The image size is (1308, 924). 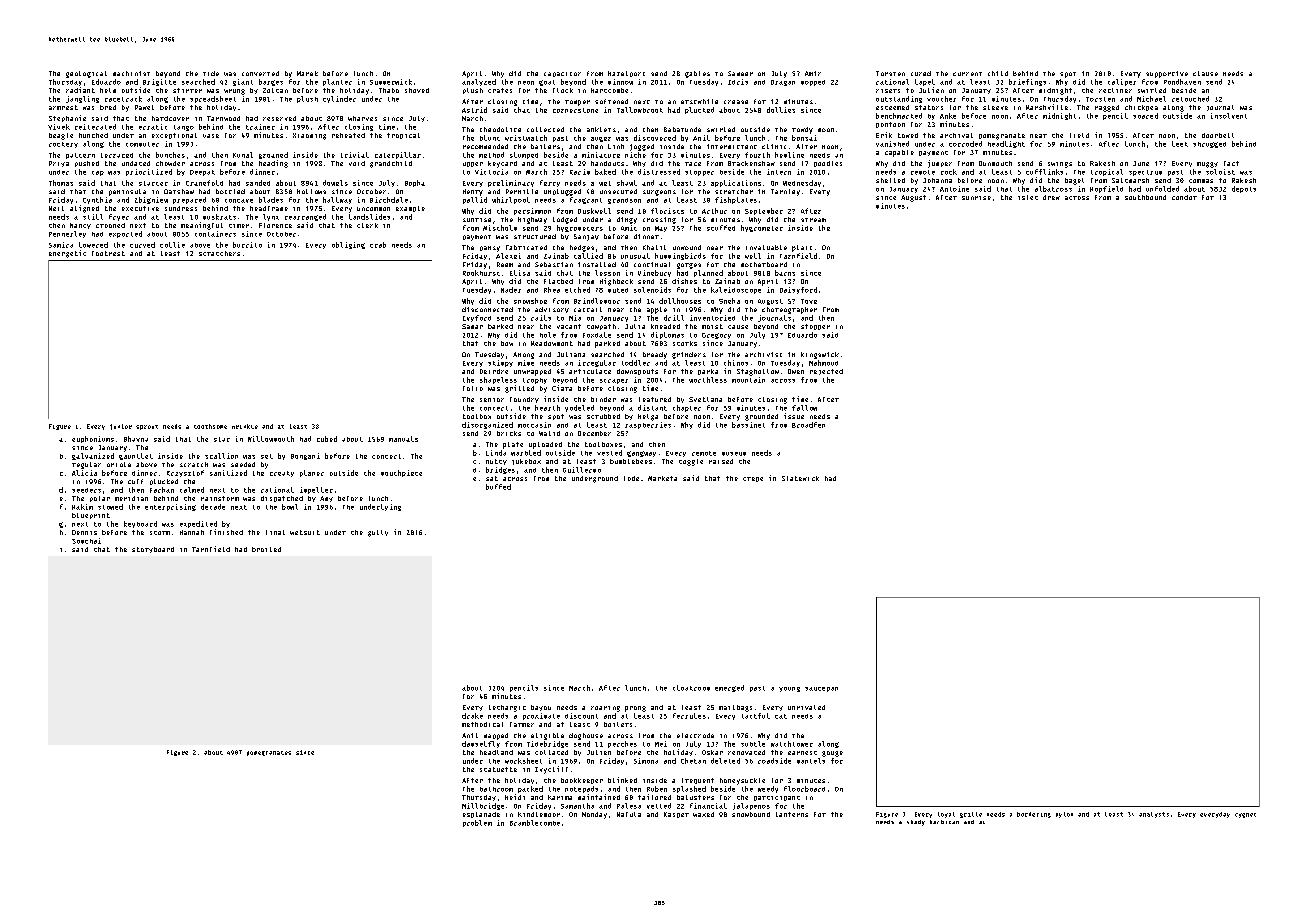 I want to click on fallow, so click(x=804, y=408).
